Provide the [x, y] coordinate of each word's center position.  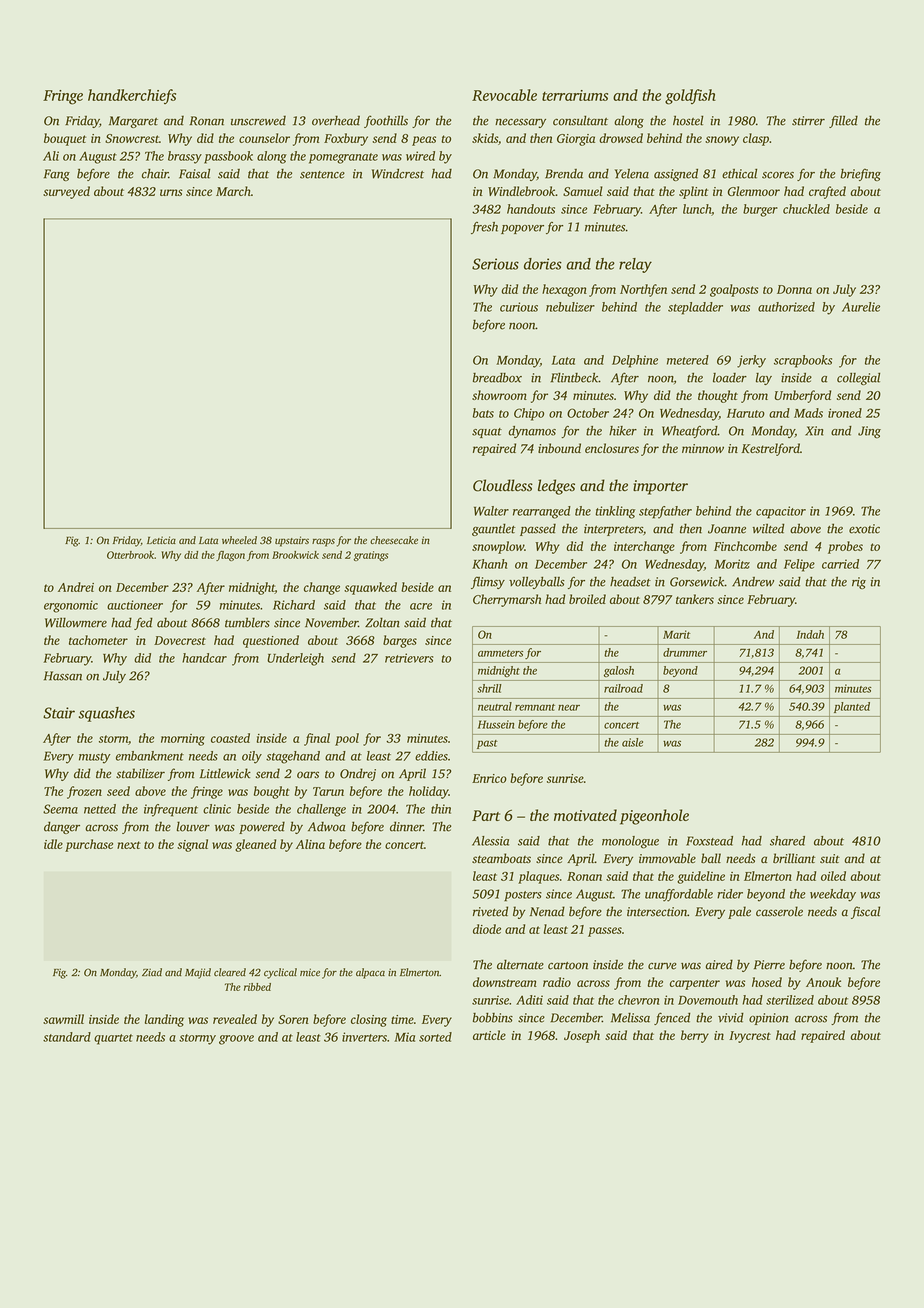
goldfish [690, 97]
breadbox [497, 378]
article [489, 1035]
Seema [60, 809]
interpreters [613, 530]
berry [695, 1036]
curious [519, 307]
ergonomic [71, 606]
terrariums [575, 95]
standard [67, 1037]
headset [630, 582]
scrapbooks [803, 361]
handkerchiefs [132, 96]
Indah [810, 634]
